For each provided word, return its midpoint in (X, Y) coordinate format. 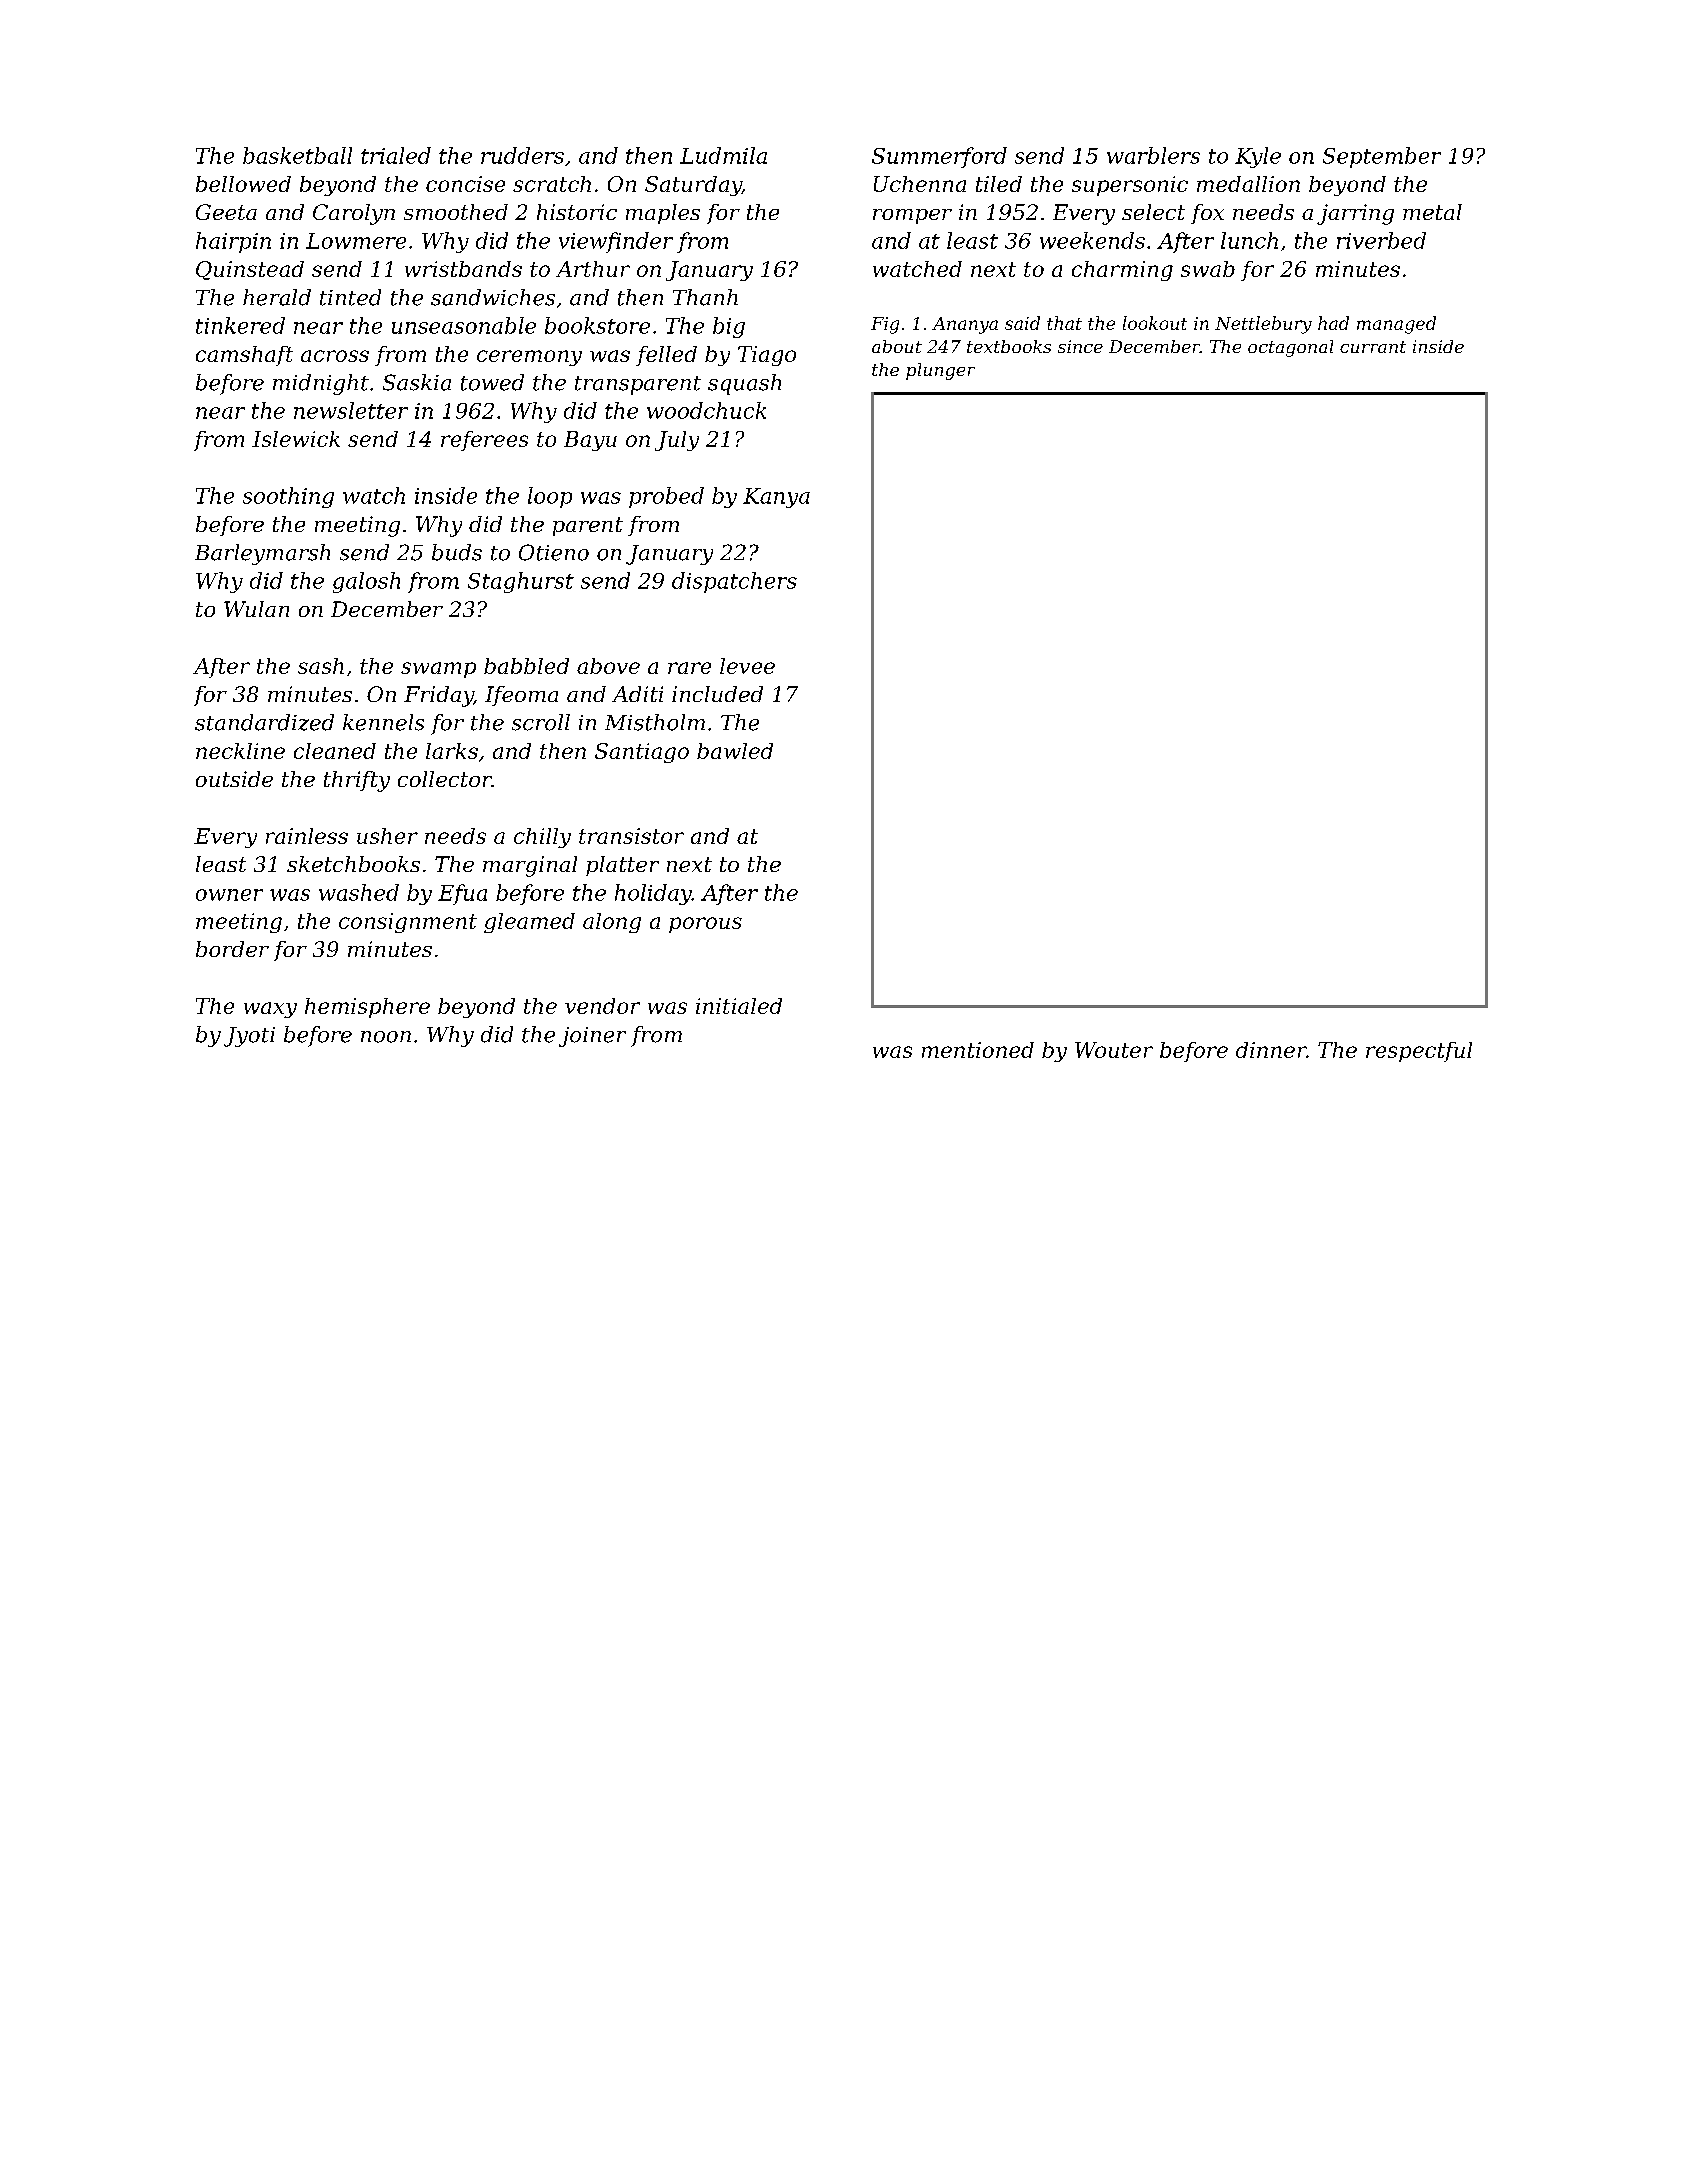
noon (386, 1037)
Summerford (939, 157)
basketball (297, 155)
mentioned (978, 1050)
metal (1432, 212)
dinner (1271, 1050)
